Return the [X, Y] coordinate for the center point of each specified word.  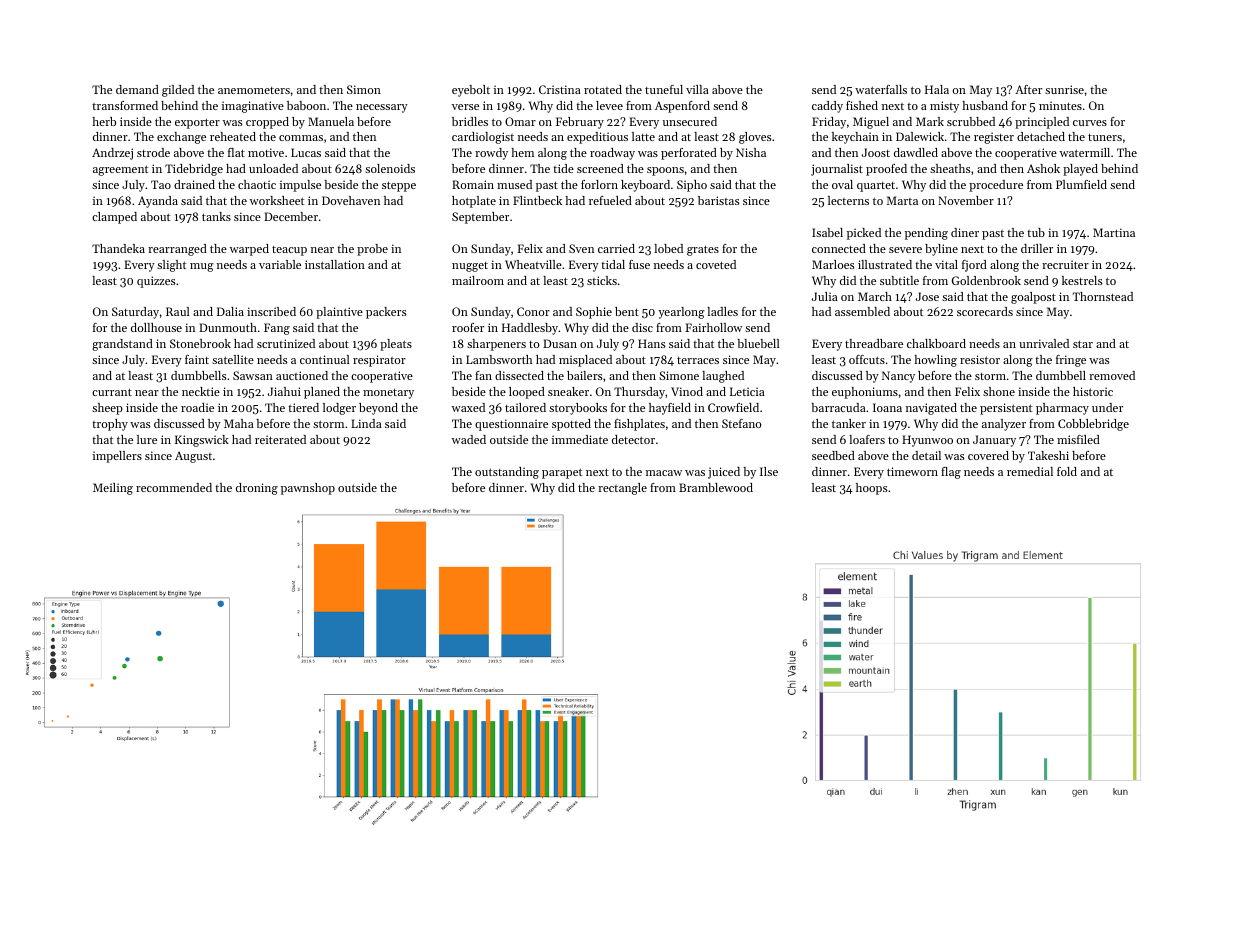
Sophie [594, 313]
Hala [937, 89]
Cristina [560, 89]
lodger [339, 409]
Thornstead [1103, 296]
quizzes [156, 282]
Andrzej [112, 154]
